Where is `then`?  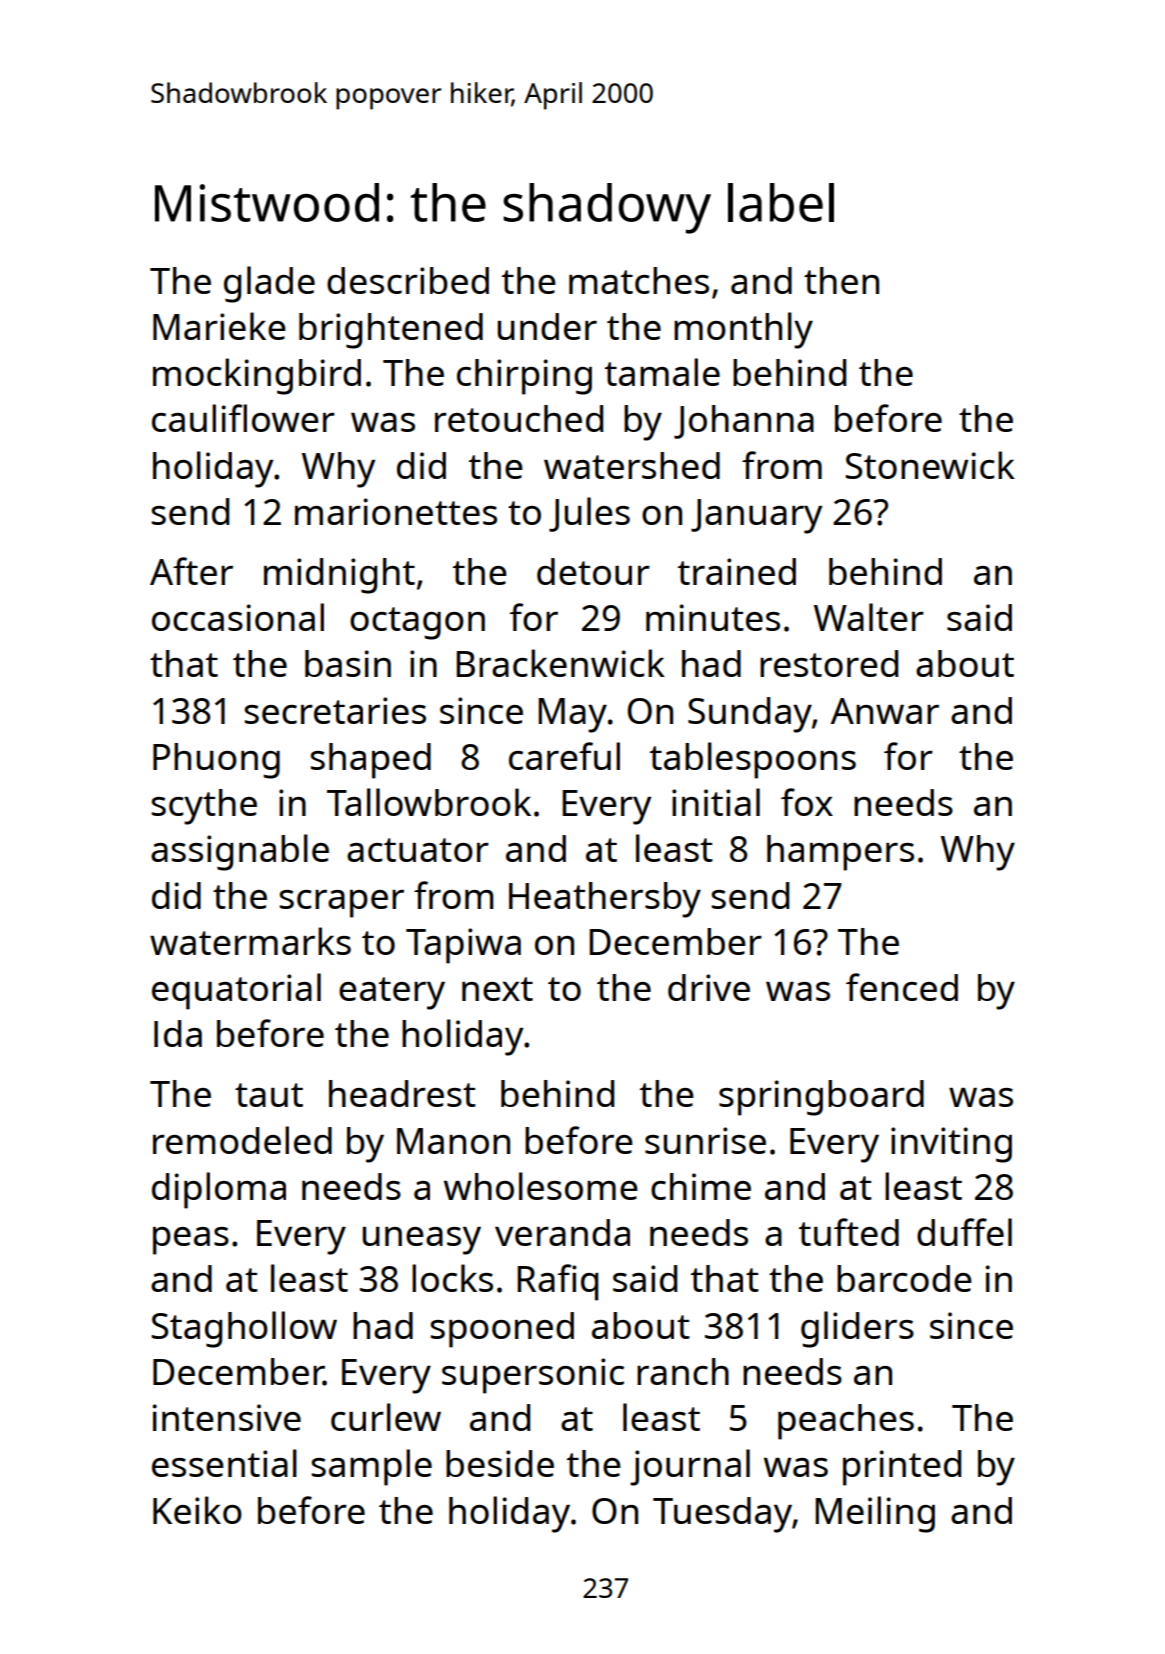 then is located at coordinates (841, 280).
